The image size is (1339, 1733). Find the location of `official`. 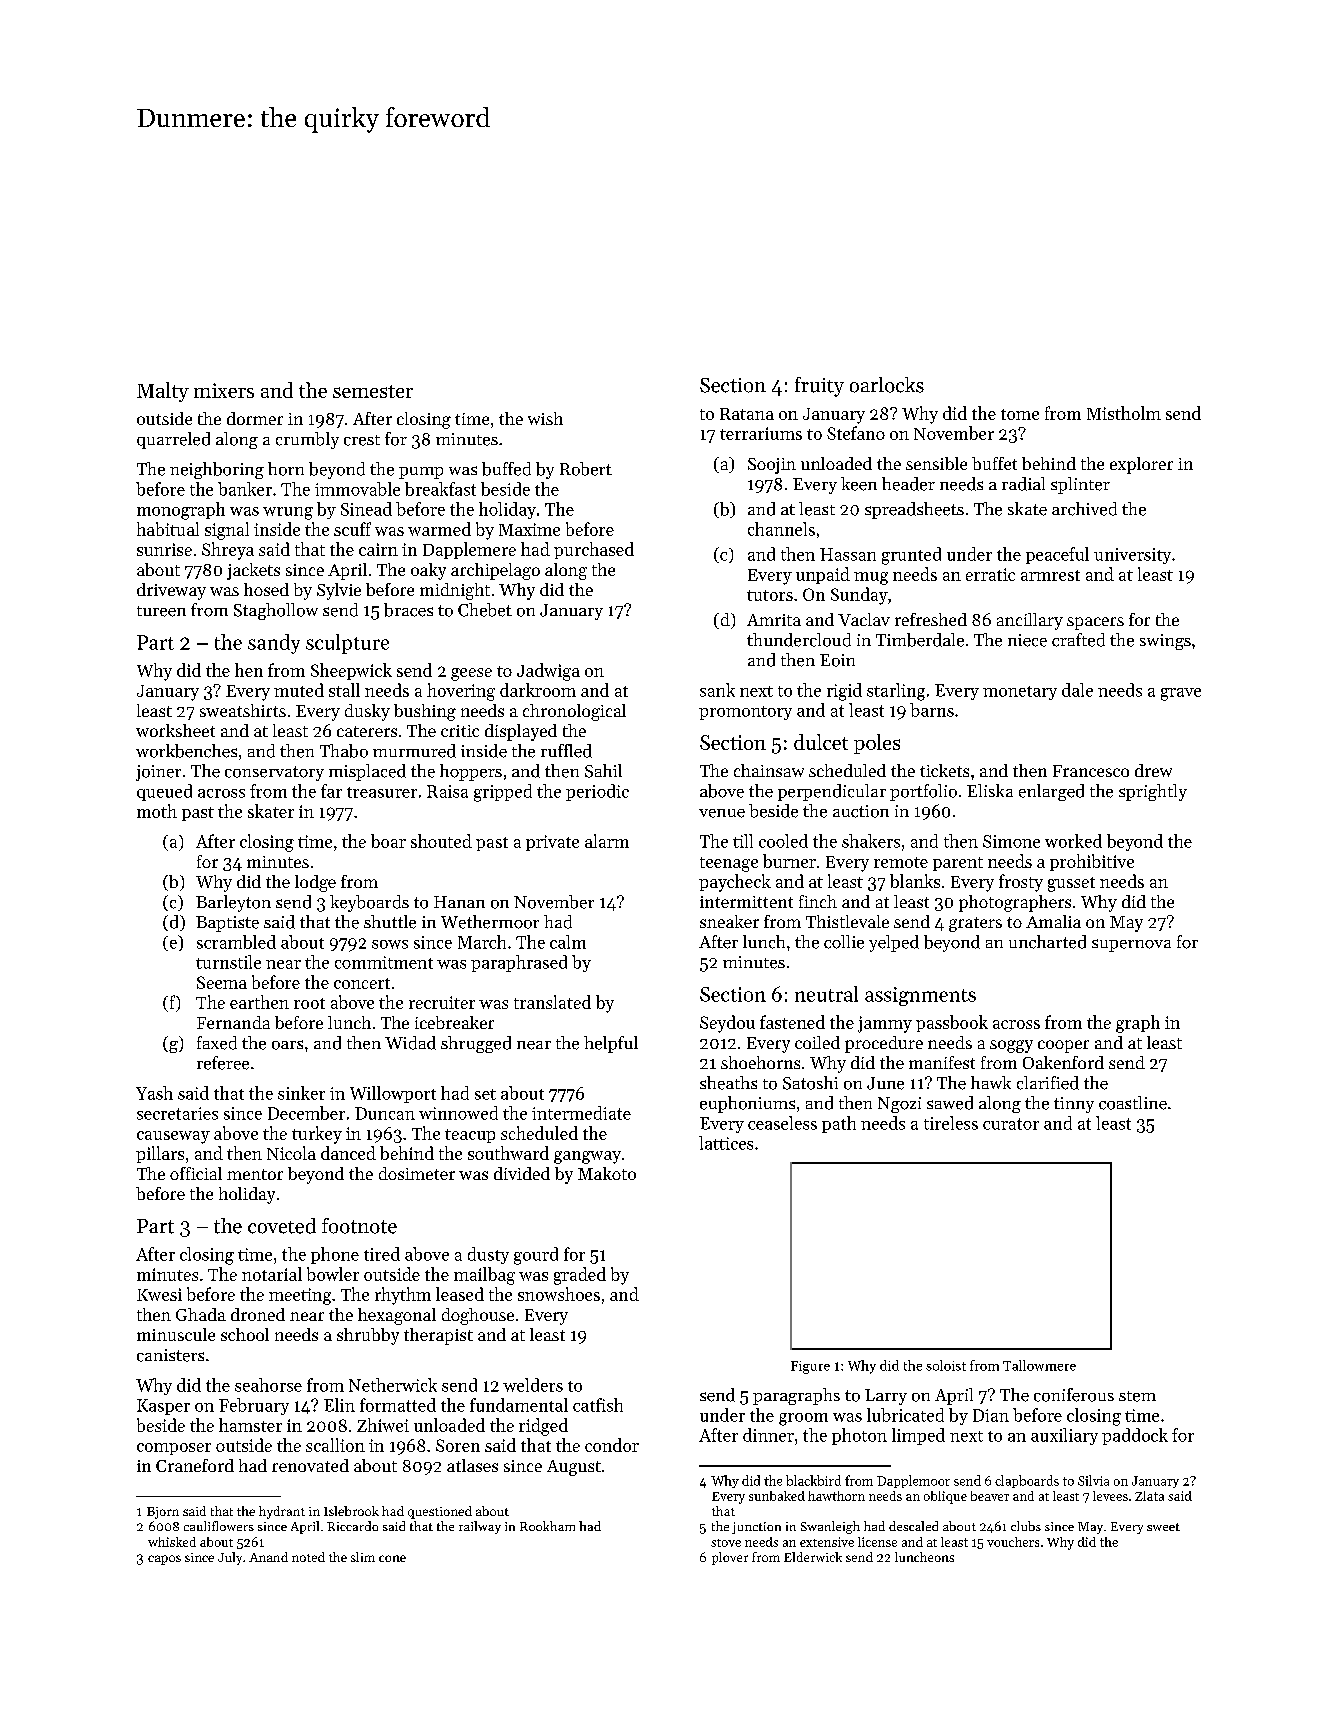

official is located at coordinates (196, 1173).
